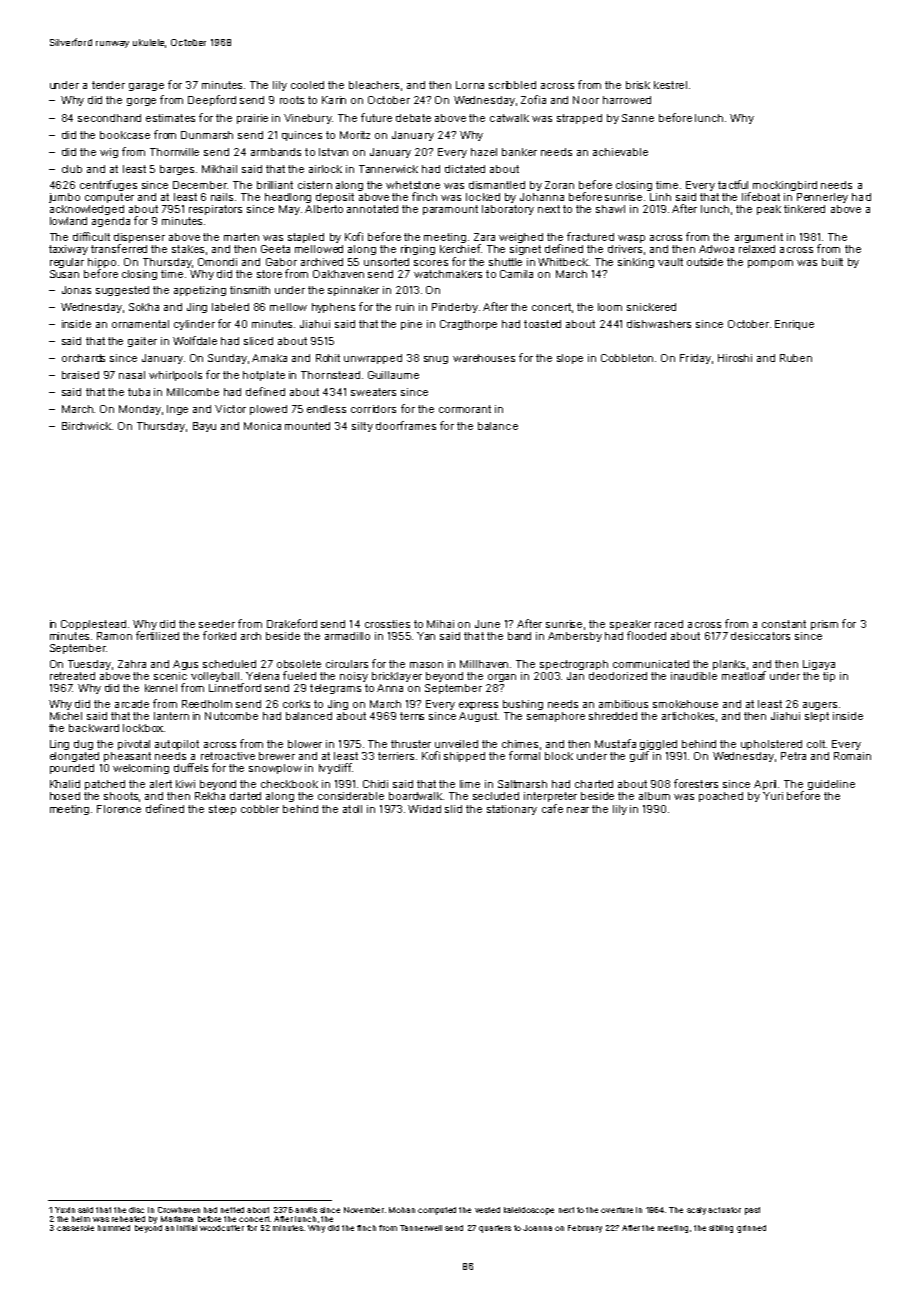 Image resolution: width=924 pixels, height=1308 pixels. What do you see at coordinates (487, 624) in the image?
I see `June` at bounding box center [487, 624].
